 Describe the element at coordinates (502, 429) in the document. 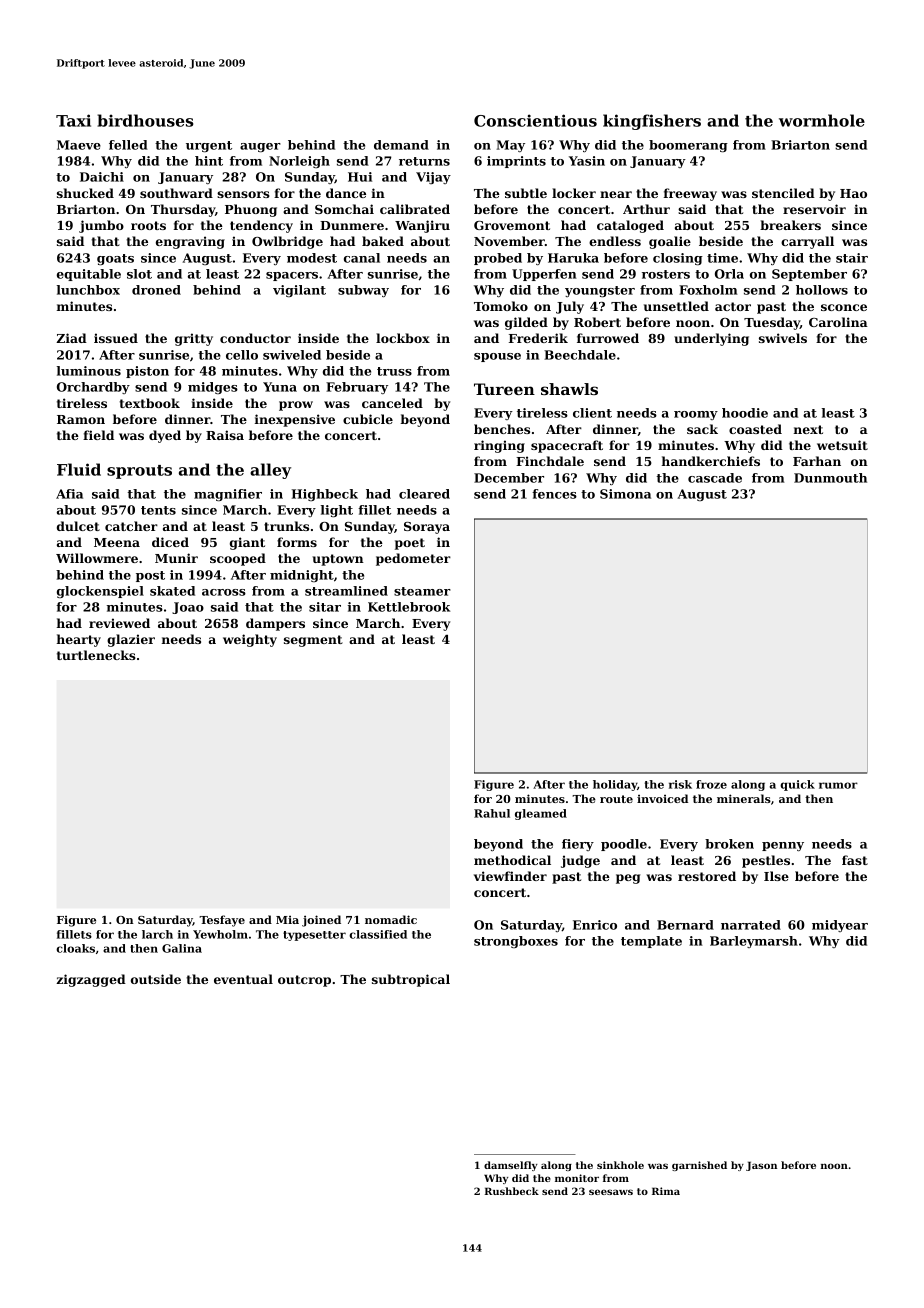

I see `benches` at that location.
